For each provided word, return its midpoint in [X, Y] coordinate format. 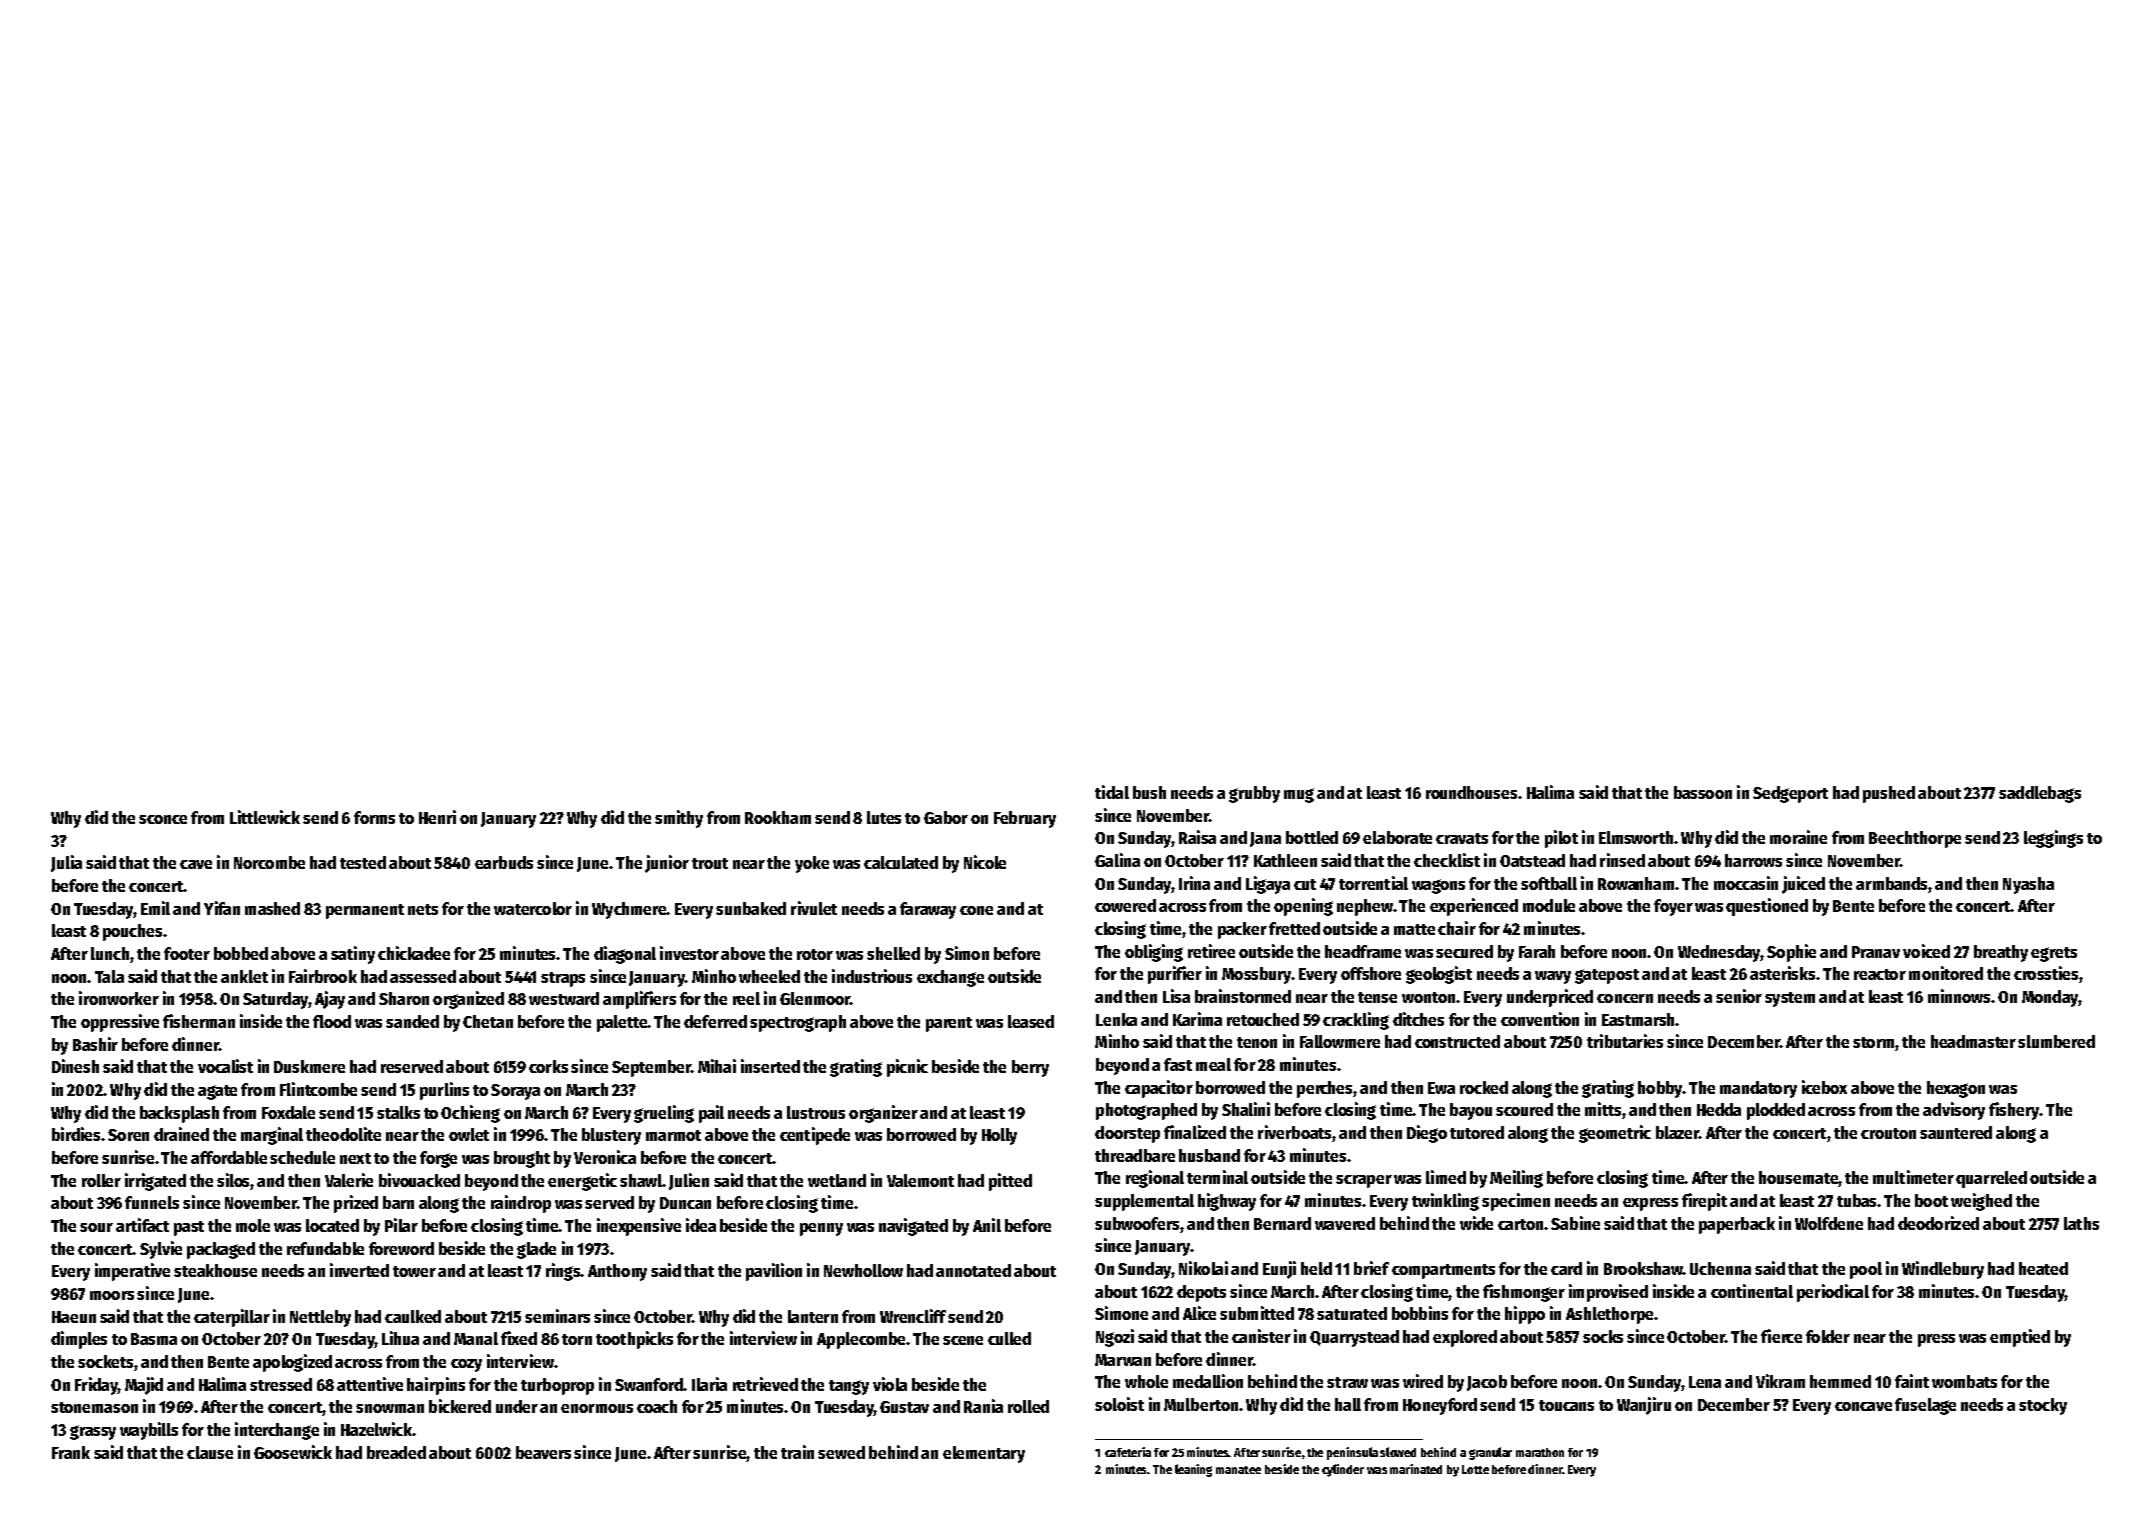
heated [2043, 1268]
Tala [109, 976]
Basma [154, 1339]
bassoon [1703, 792]
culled [1009, 1338]
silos [234, 1180]
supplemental [1144, 1202]
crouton [1888, 1133]
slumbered [2056, 1041]
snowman [390, 1408]
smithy [679, 819]
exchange [950, 978]
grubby [1254, 794]
